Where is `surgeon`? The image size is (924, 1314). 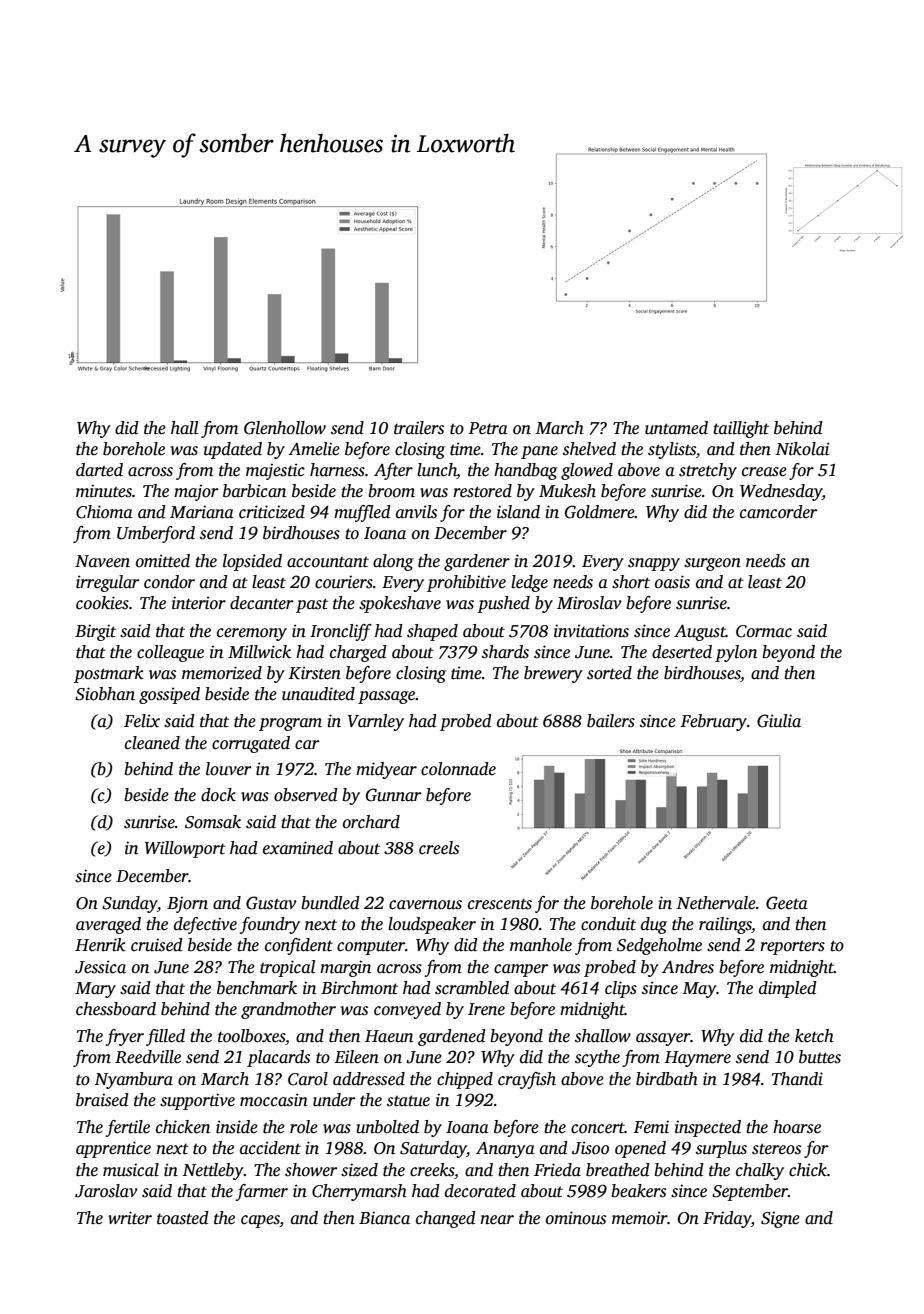 surgeon is located at coordinates (712, 564).
